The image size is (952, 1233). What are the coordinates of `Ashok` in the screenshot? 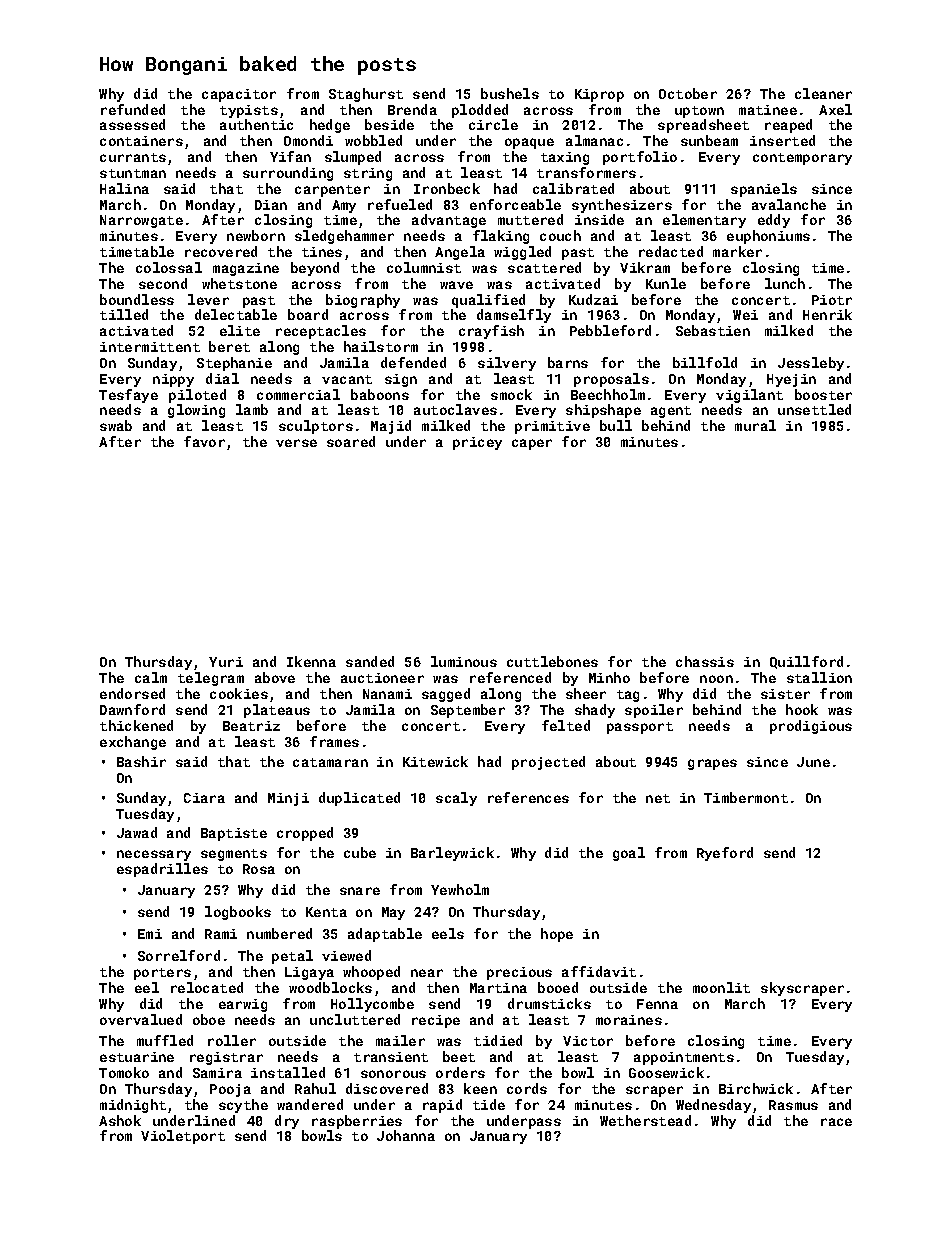 It's located at (120, 1120).
